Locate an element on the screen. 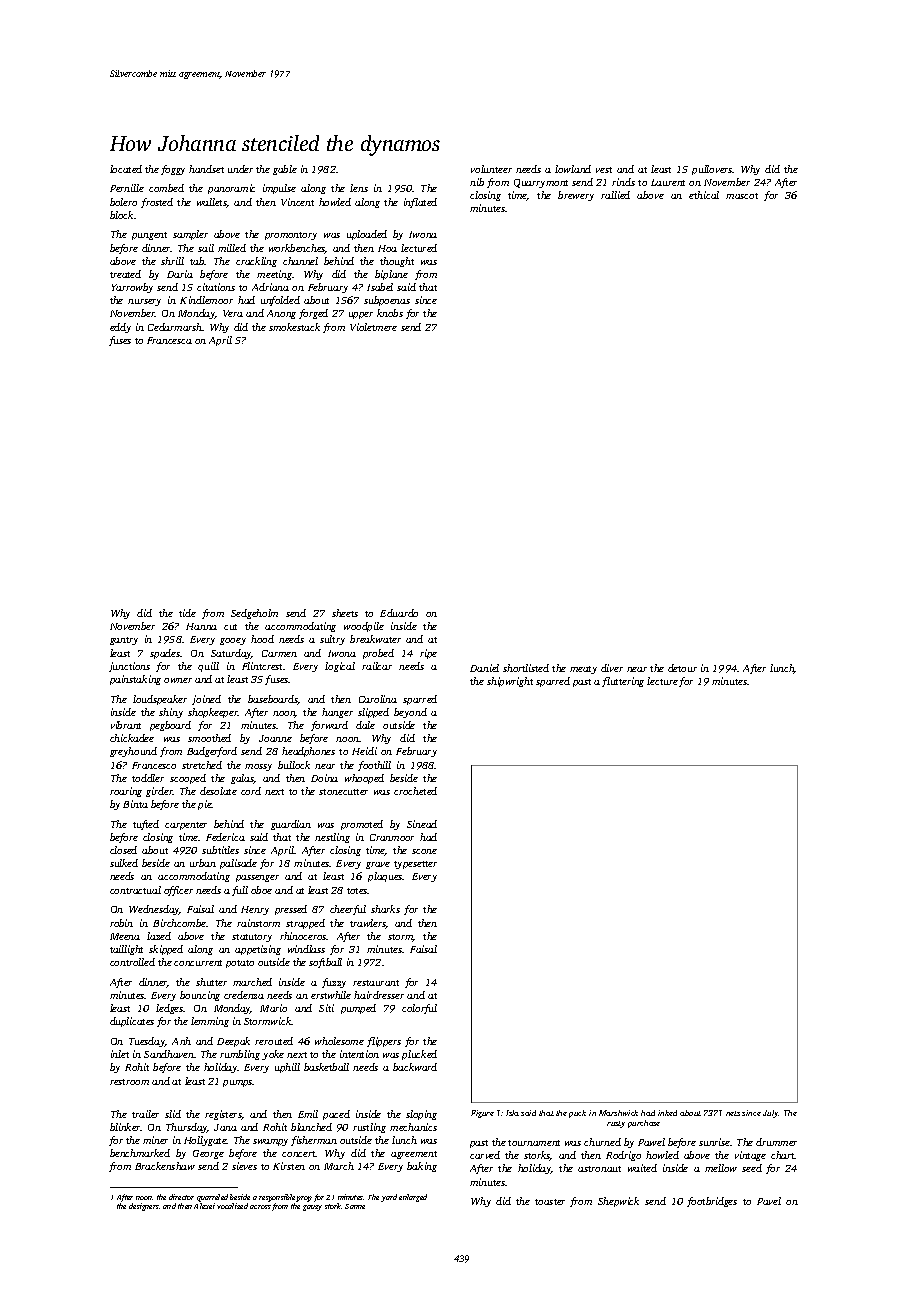 The image size is (908, 1316). Hoa is located at coordinates (387, 248).
